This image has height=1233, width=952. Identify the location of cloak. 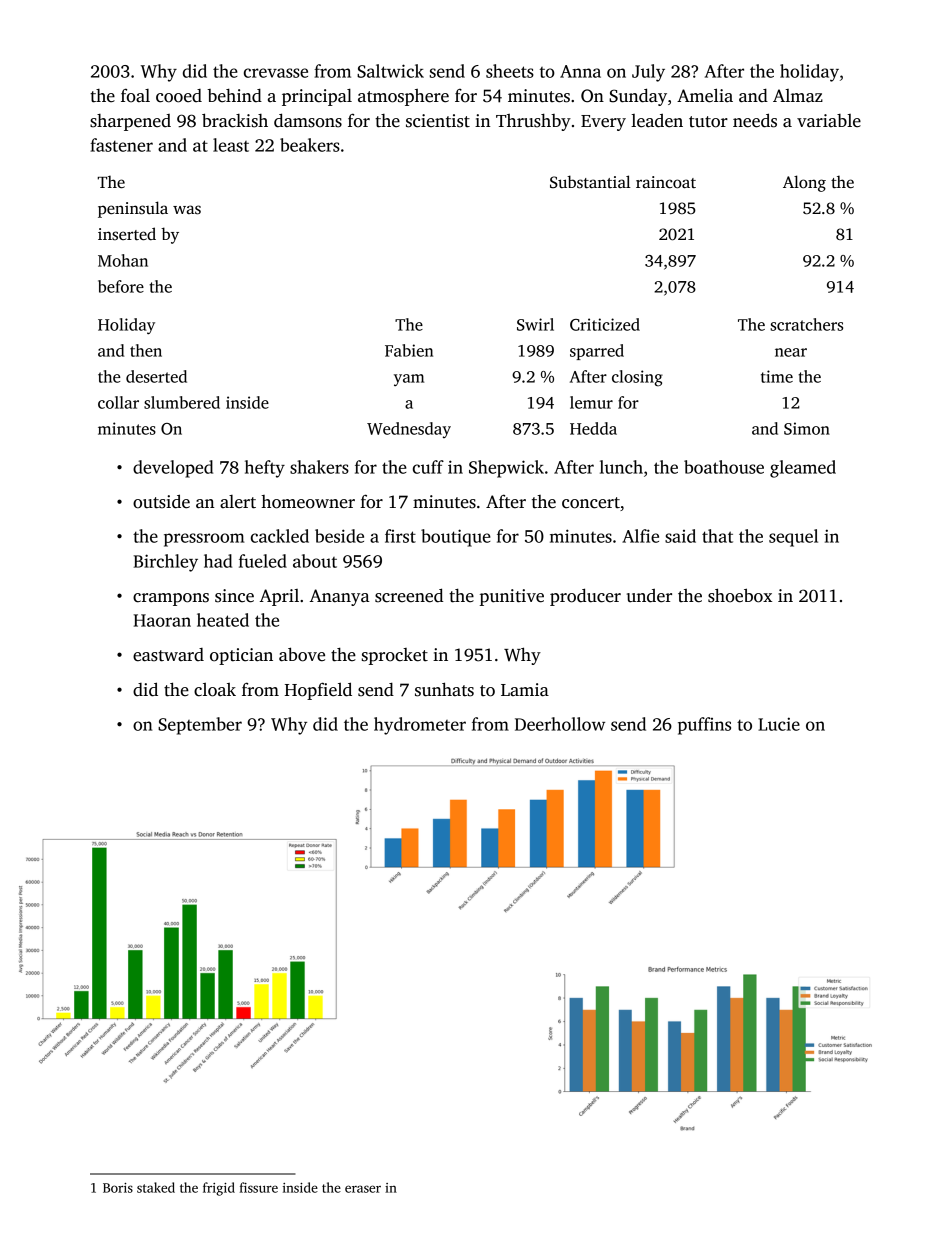
(215, 690).
